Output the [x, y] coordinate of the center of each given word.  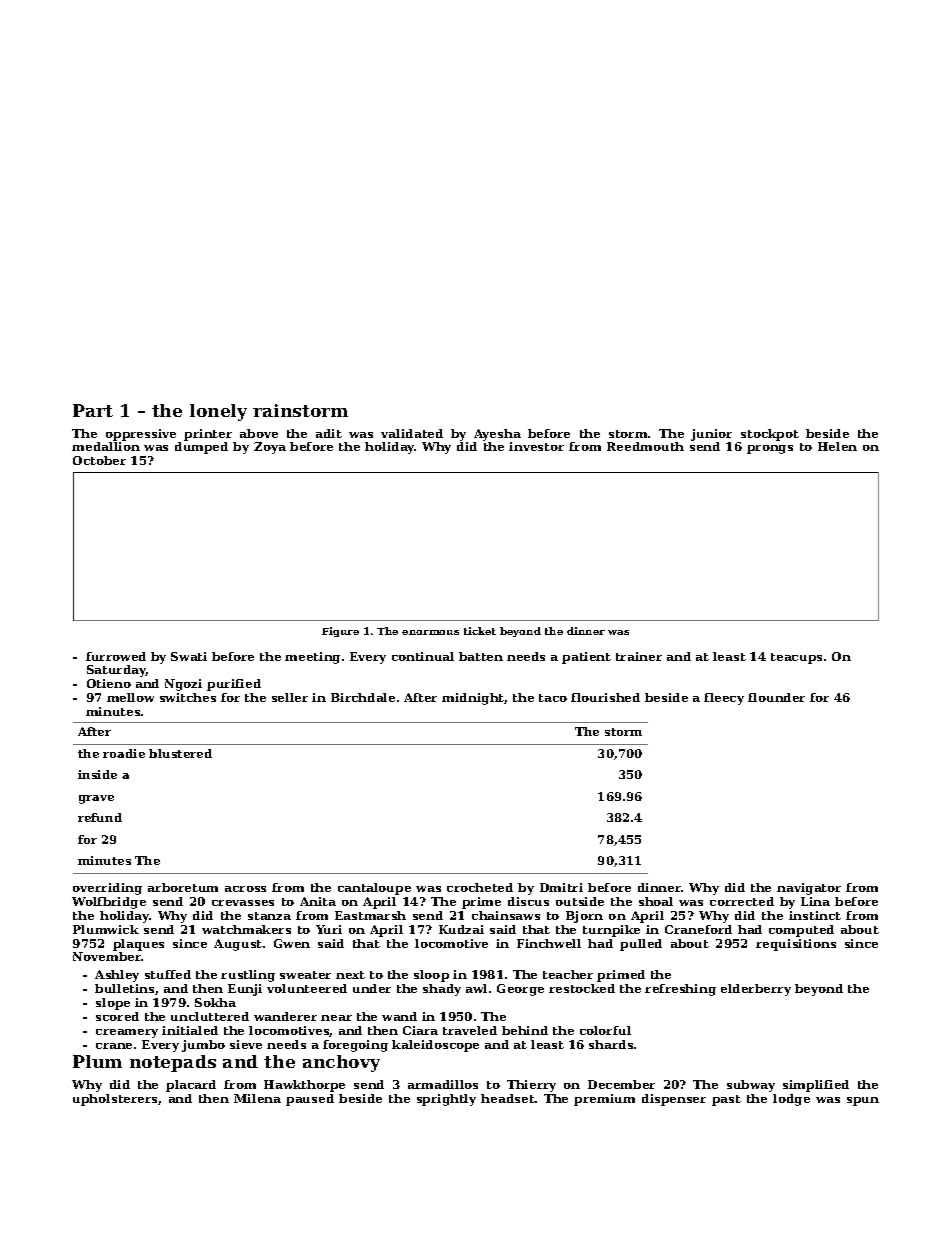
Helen [837, 446]
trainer [639, 656]
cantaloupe [374, 889]
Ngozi [183, 685]
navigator [809, 889]
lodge [791, 1100]
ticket [480, 631]
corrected [742, 901]
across [245, 889]
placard [191, 1086]
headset [508, 1098]
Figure [340, 632]
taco [553, 698]
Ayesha [497, 435]
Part [93, 410]
